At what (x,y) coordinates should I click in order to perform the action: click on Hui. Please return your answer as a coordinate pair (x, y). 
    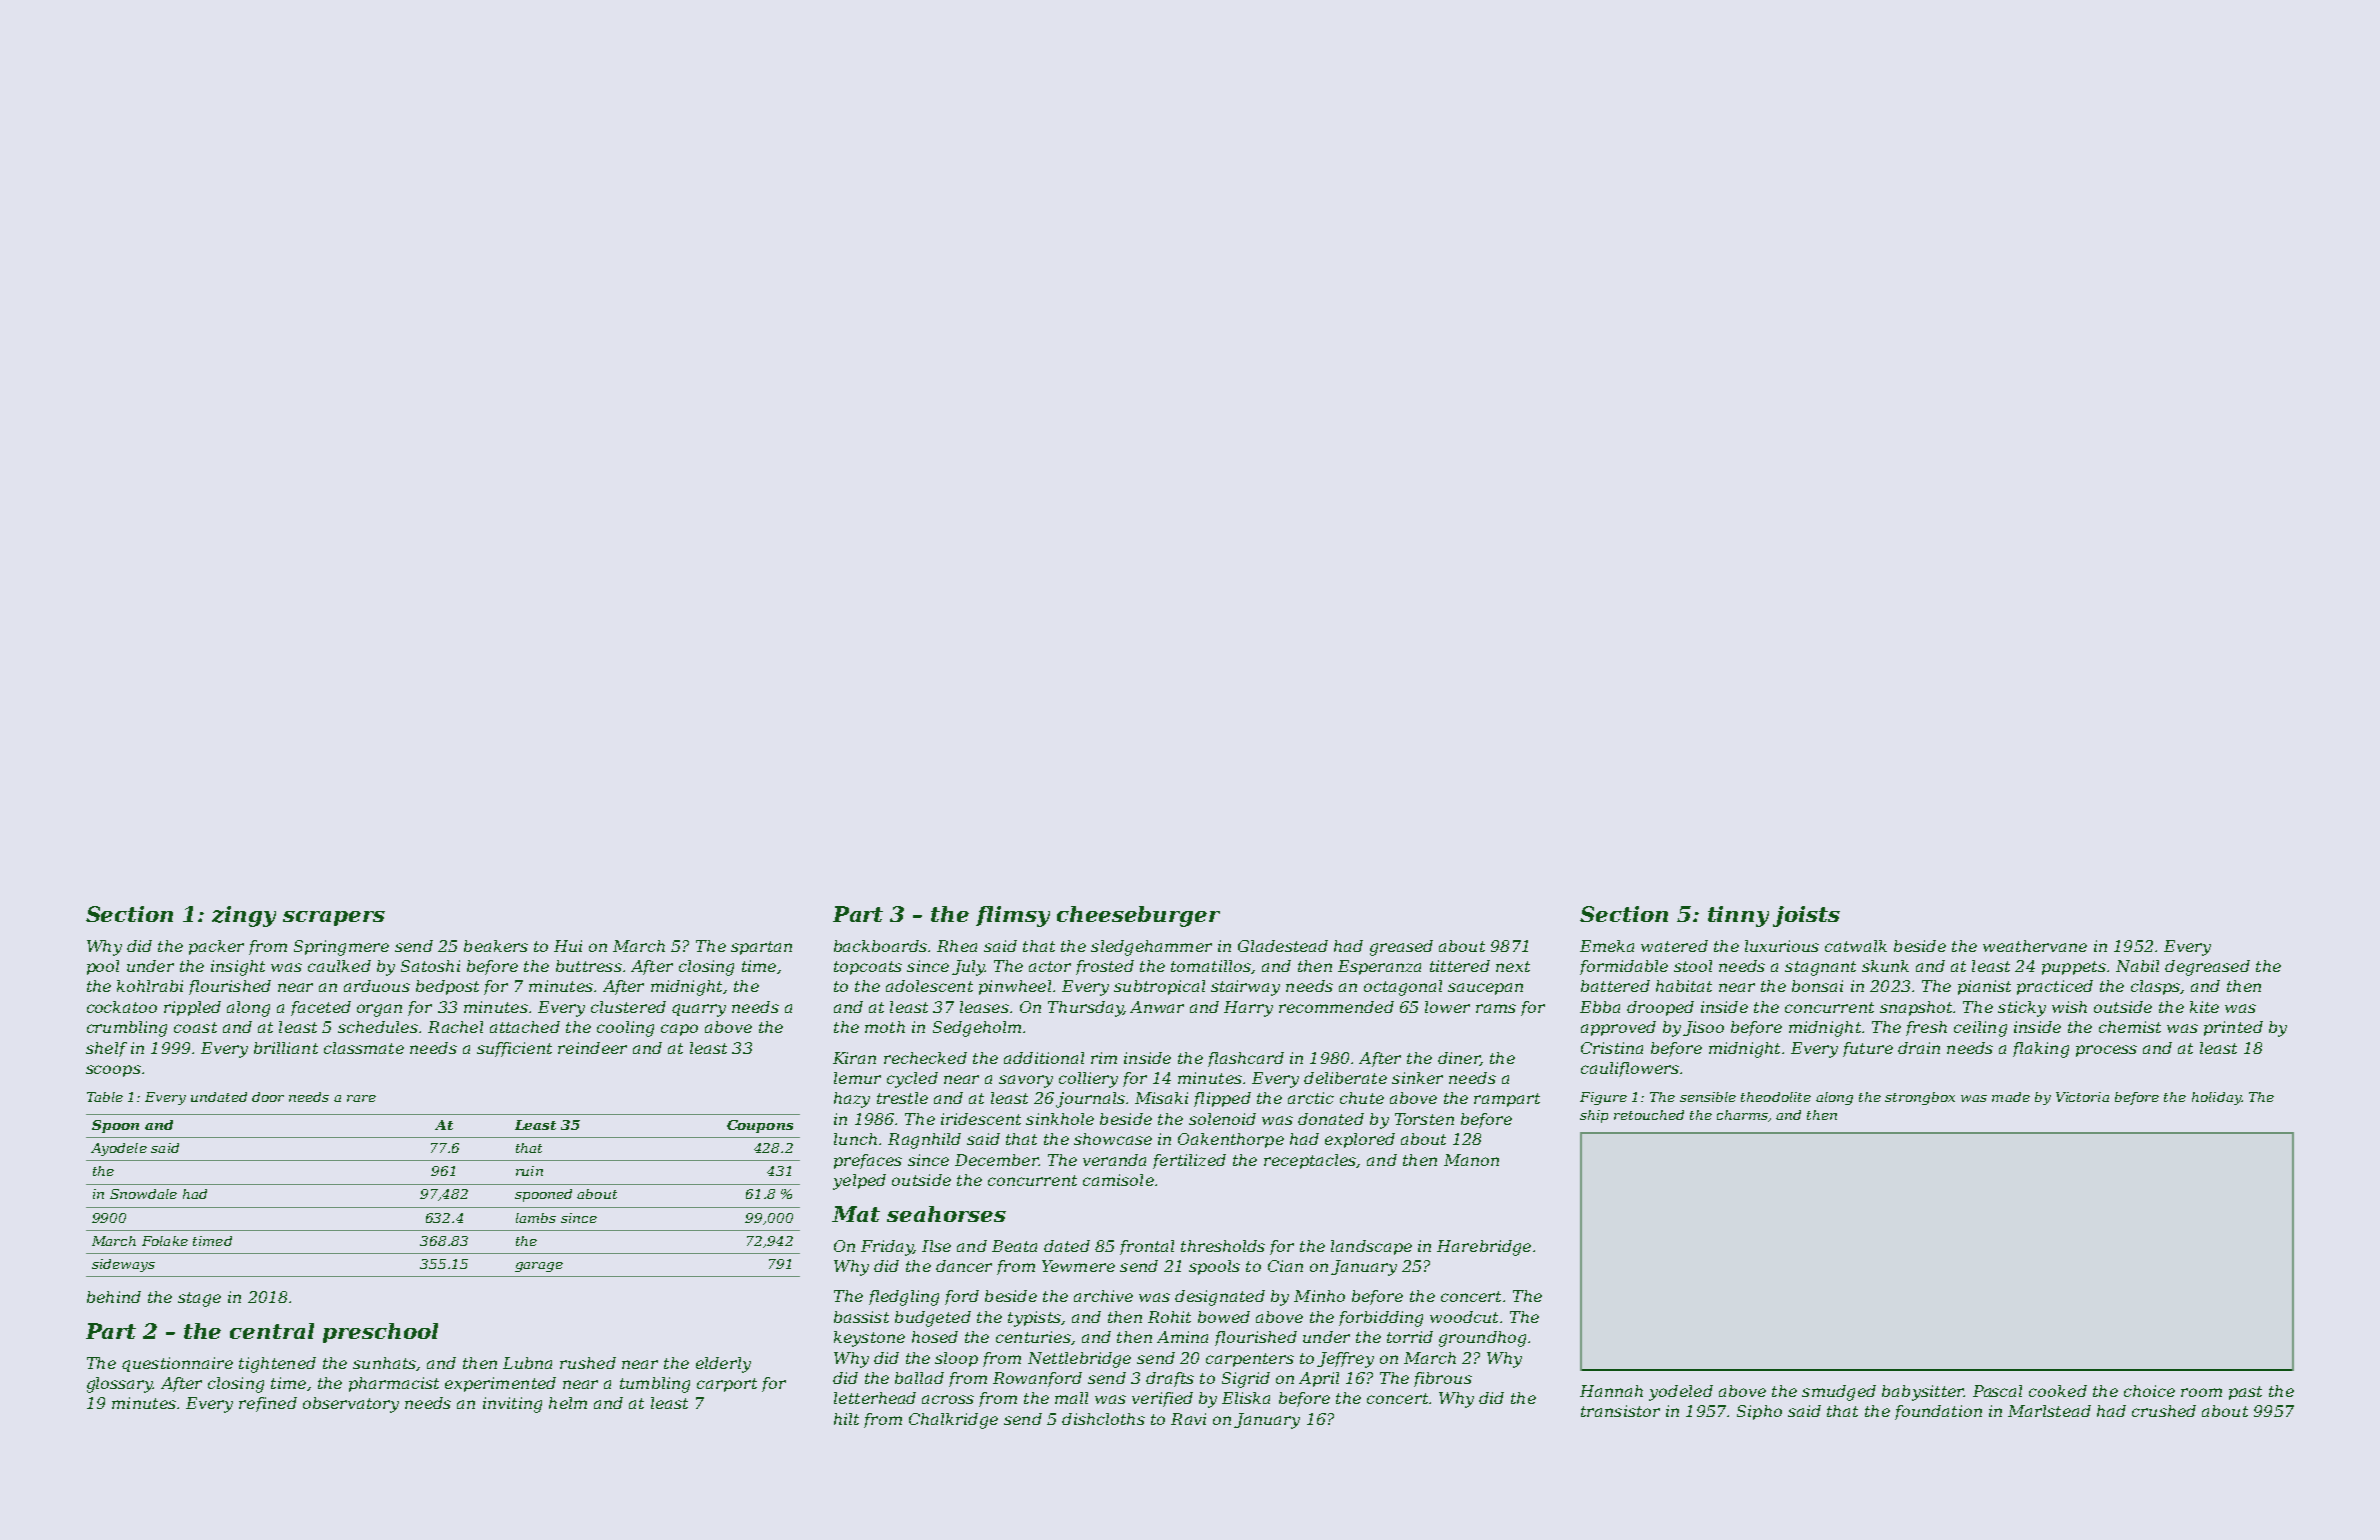
    Looking at the image, I should click on (568, 946).
